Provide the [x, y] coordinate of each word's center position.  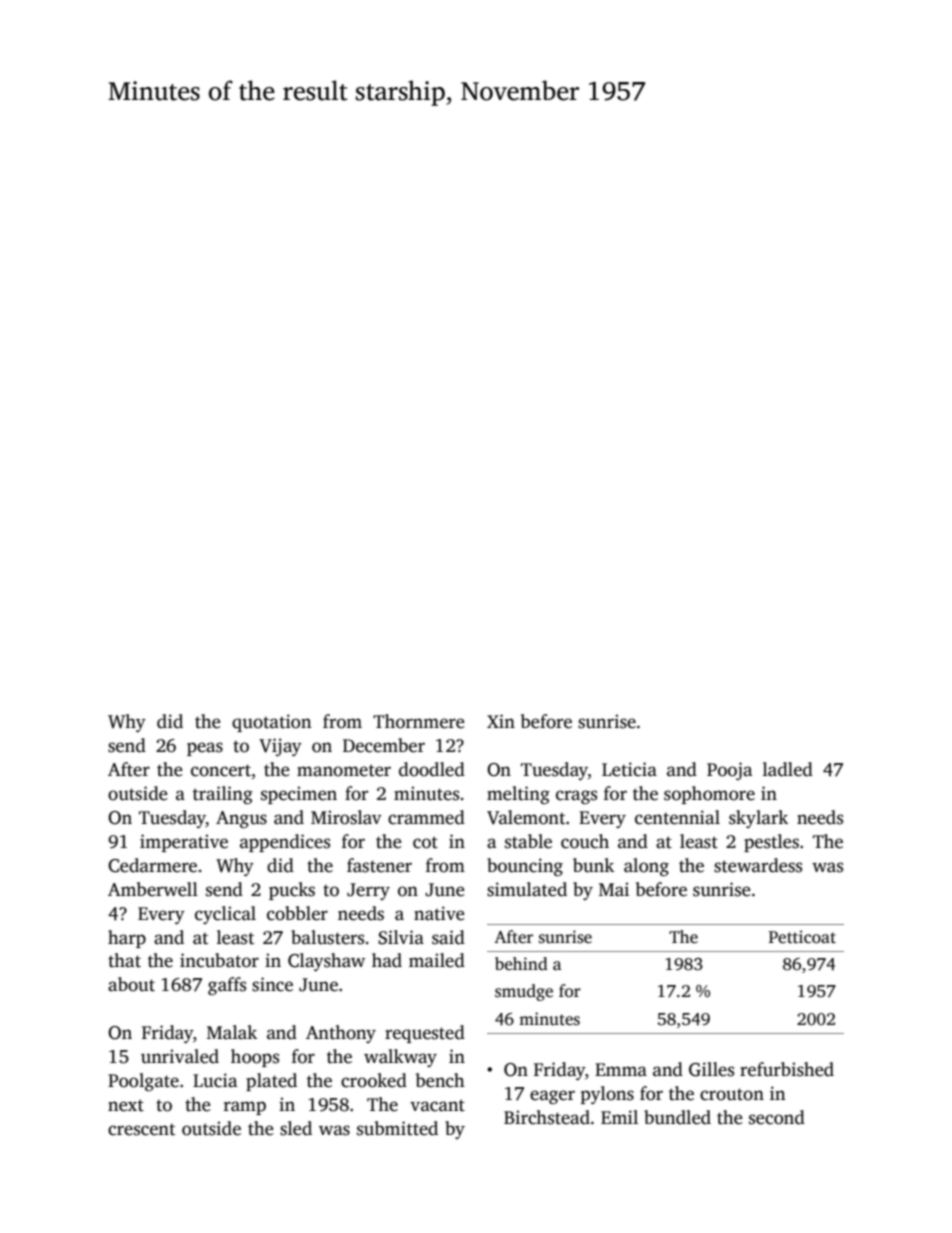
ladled [788, 769]
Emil [619, 1117]
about [131, 984]
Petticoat [802, 937]
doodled [432, 769]
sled [296, 1128]
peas [205, 749]
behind [521, 963]
